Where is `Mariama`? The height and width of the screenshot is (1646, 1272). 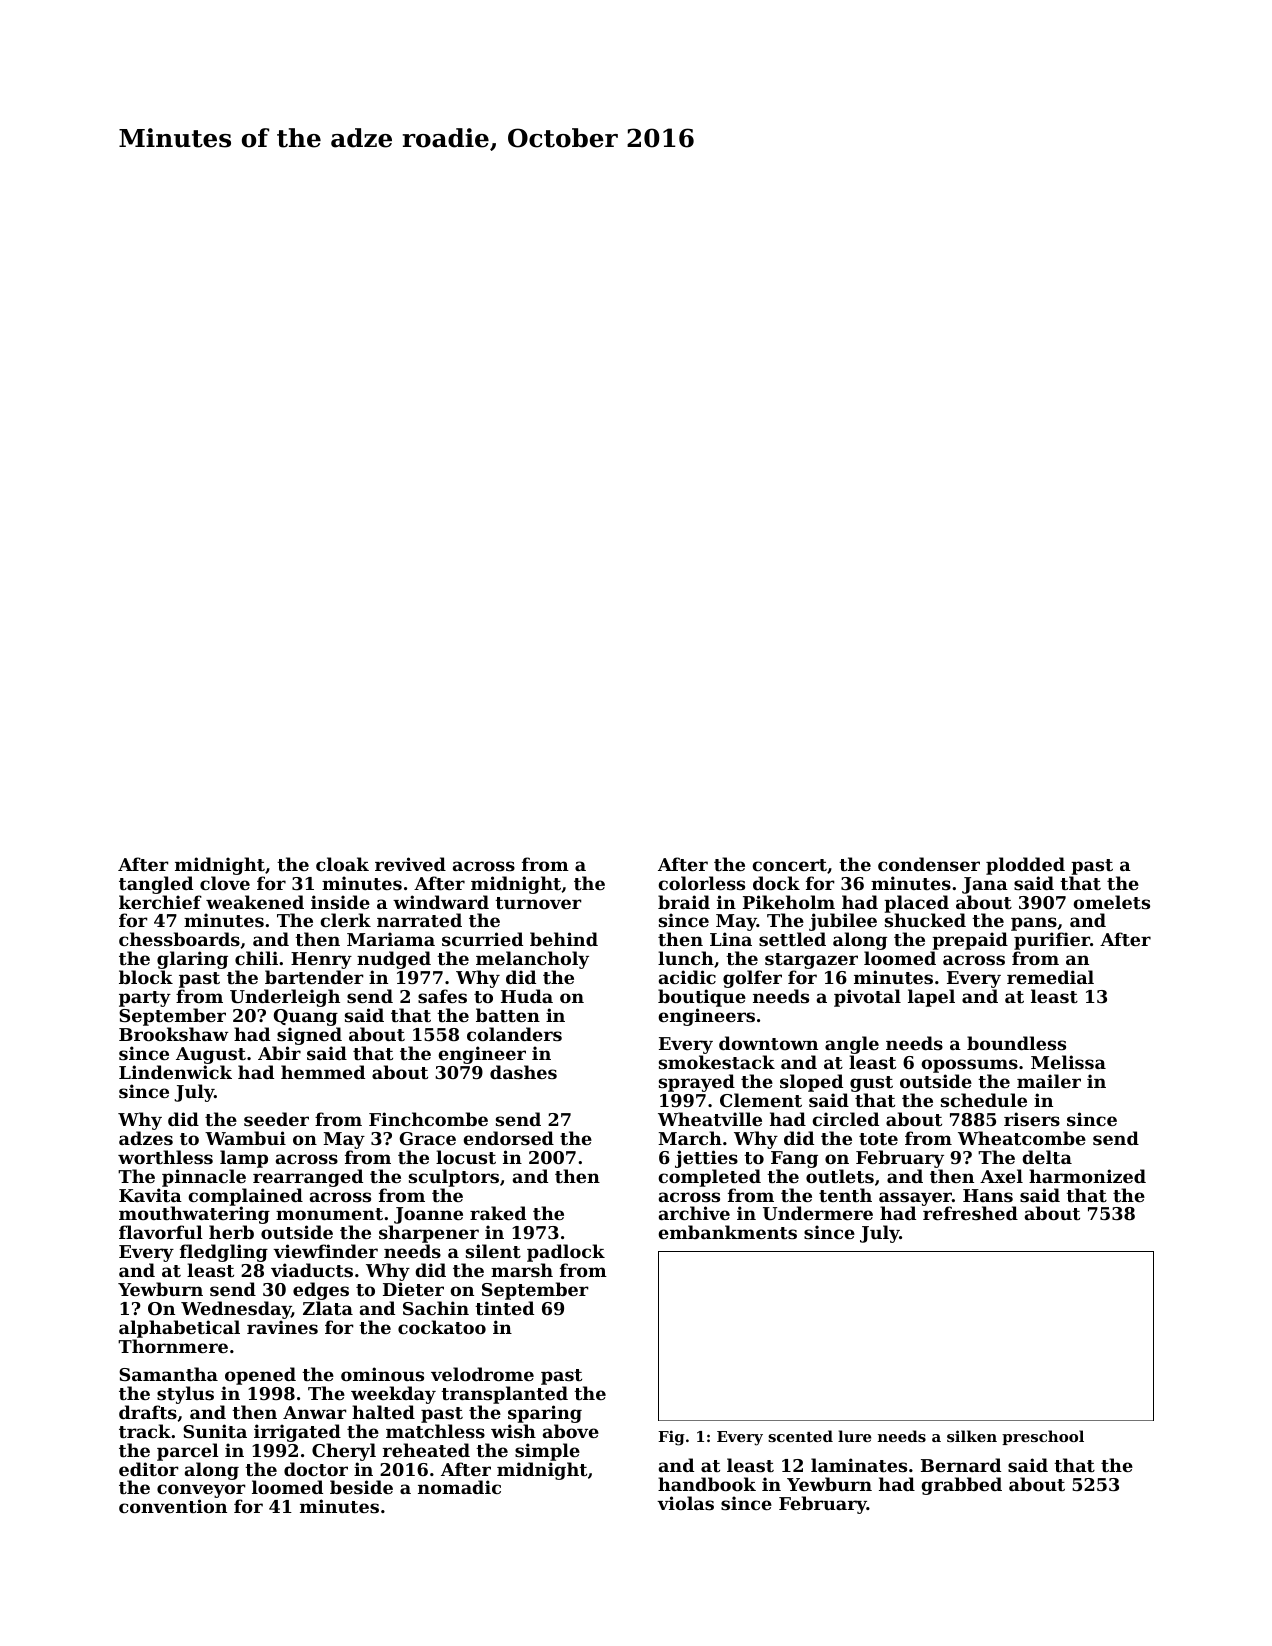 Mariama is located at coordinates (391, 939).
